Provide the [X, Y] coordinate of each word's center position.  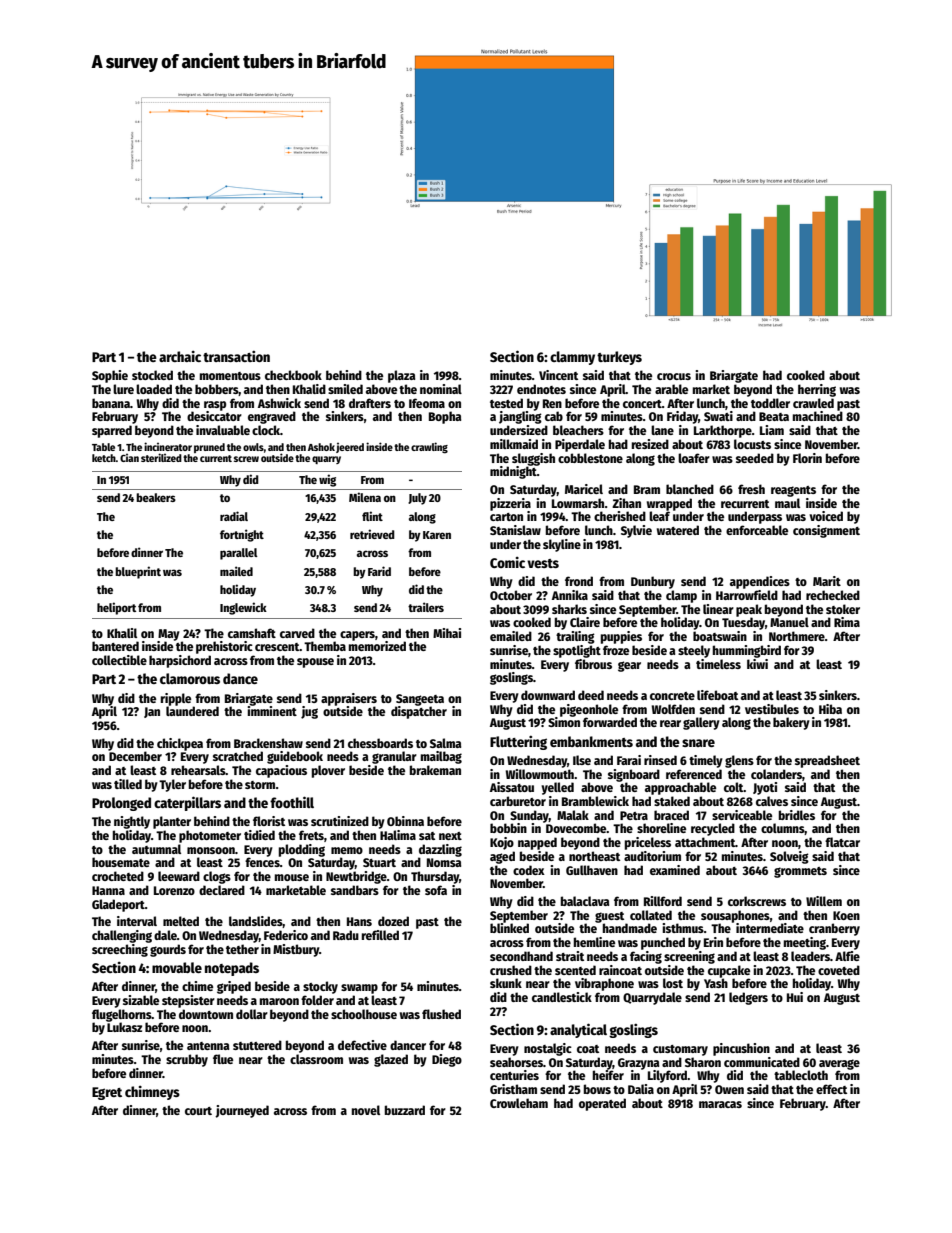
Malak [573, 815]
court [198, 1111]
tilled [128, 784]
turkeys [619, 358]
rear [670, 723]
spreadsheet [827, 761]
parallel [239, 554]
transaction [236, 356]
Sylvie [636, 531]
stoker [843, 609]
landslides [256, 922]
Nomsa [444, 862]
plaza [401, 376]
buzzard [405, 1110]
